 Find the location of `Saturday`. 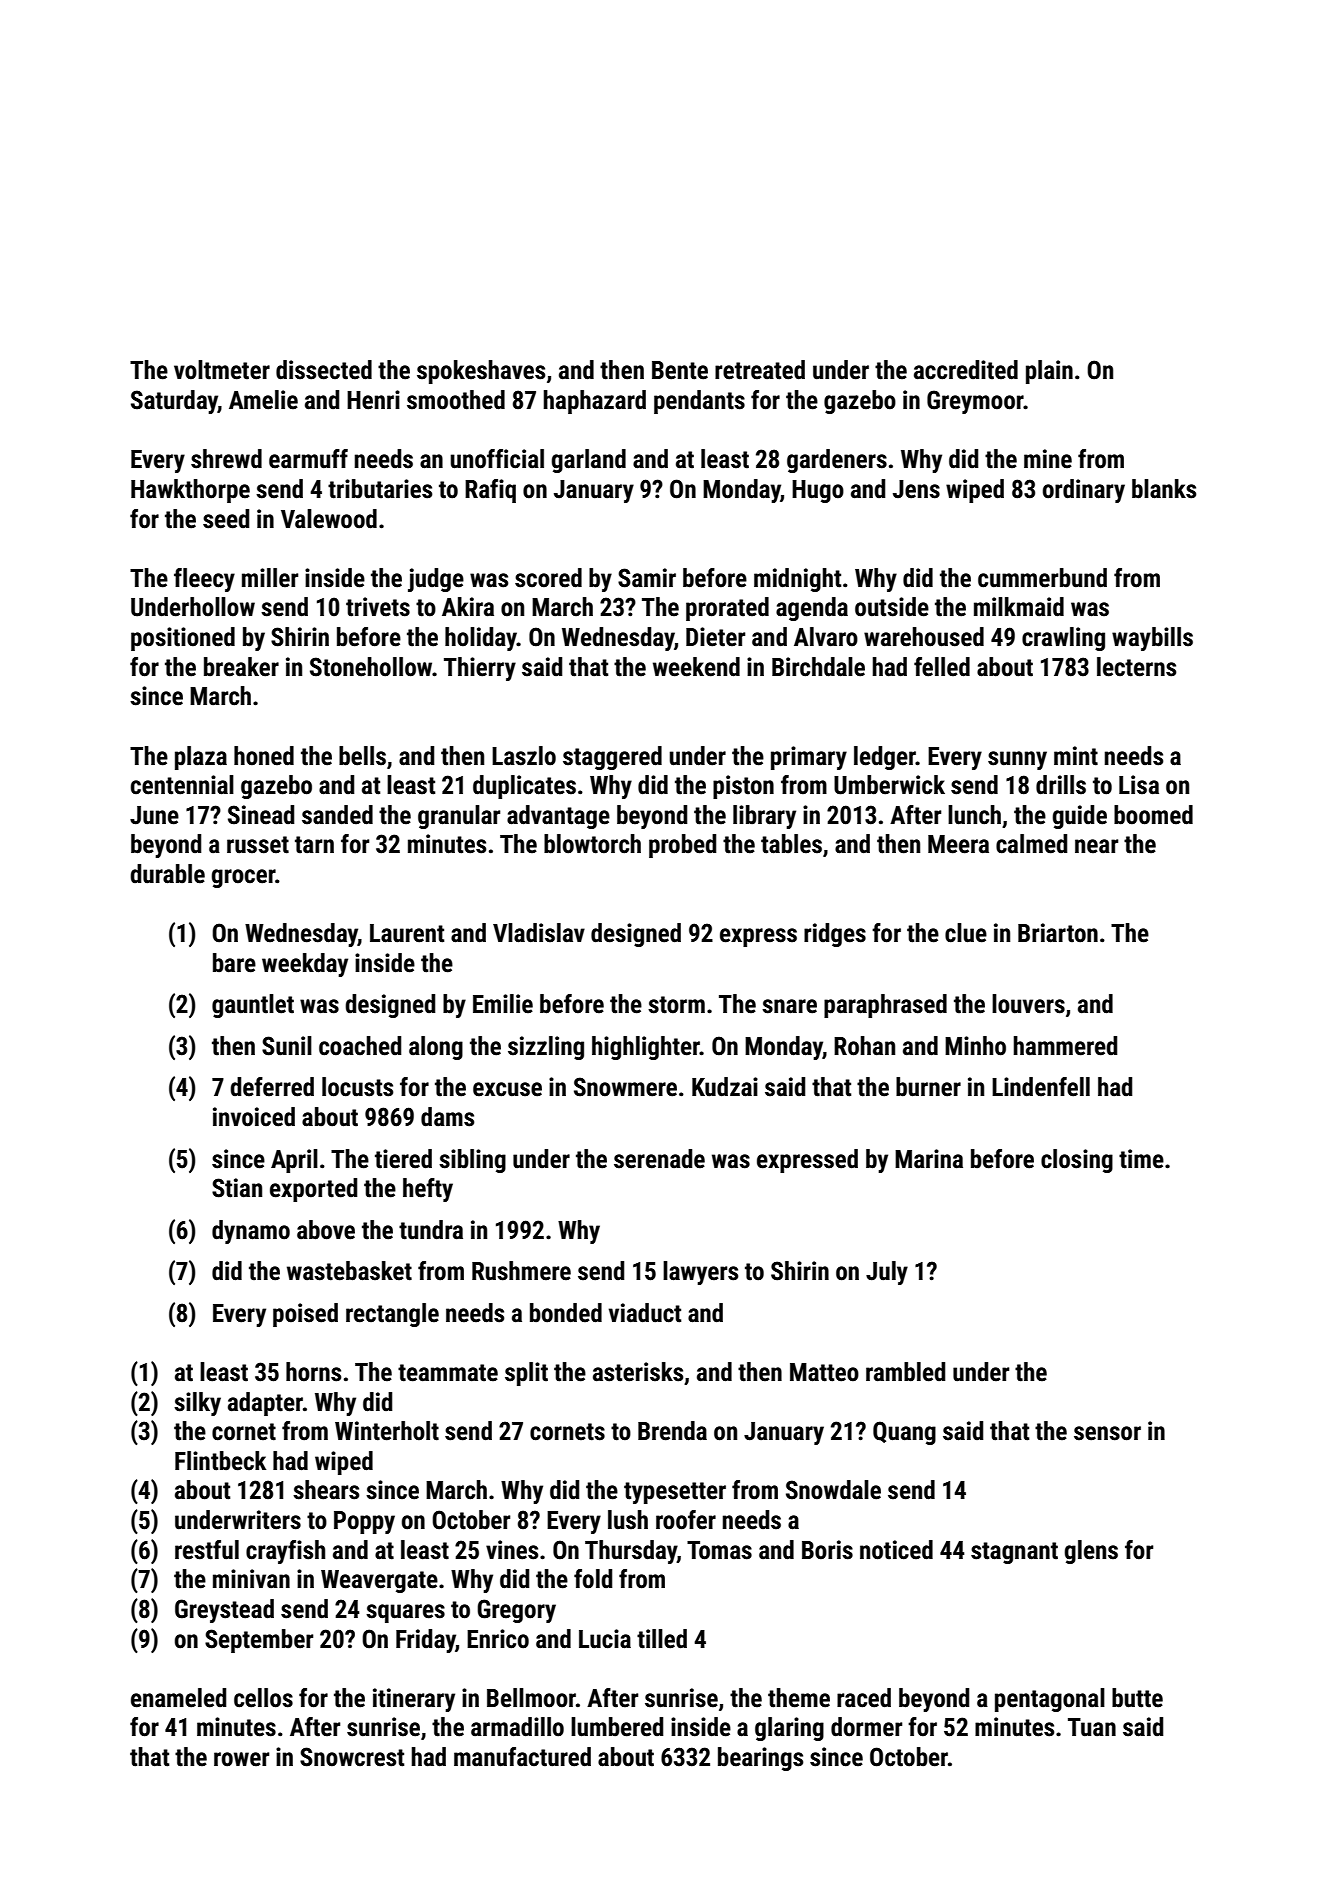

Saturday is located at coordinates (174, 402).
